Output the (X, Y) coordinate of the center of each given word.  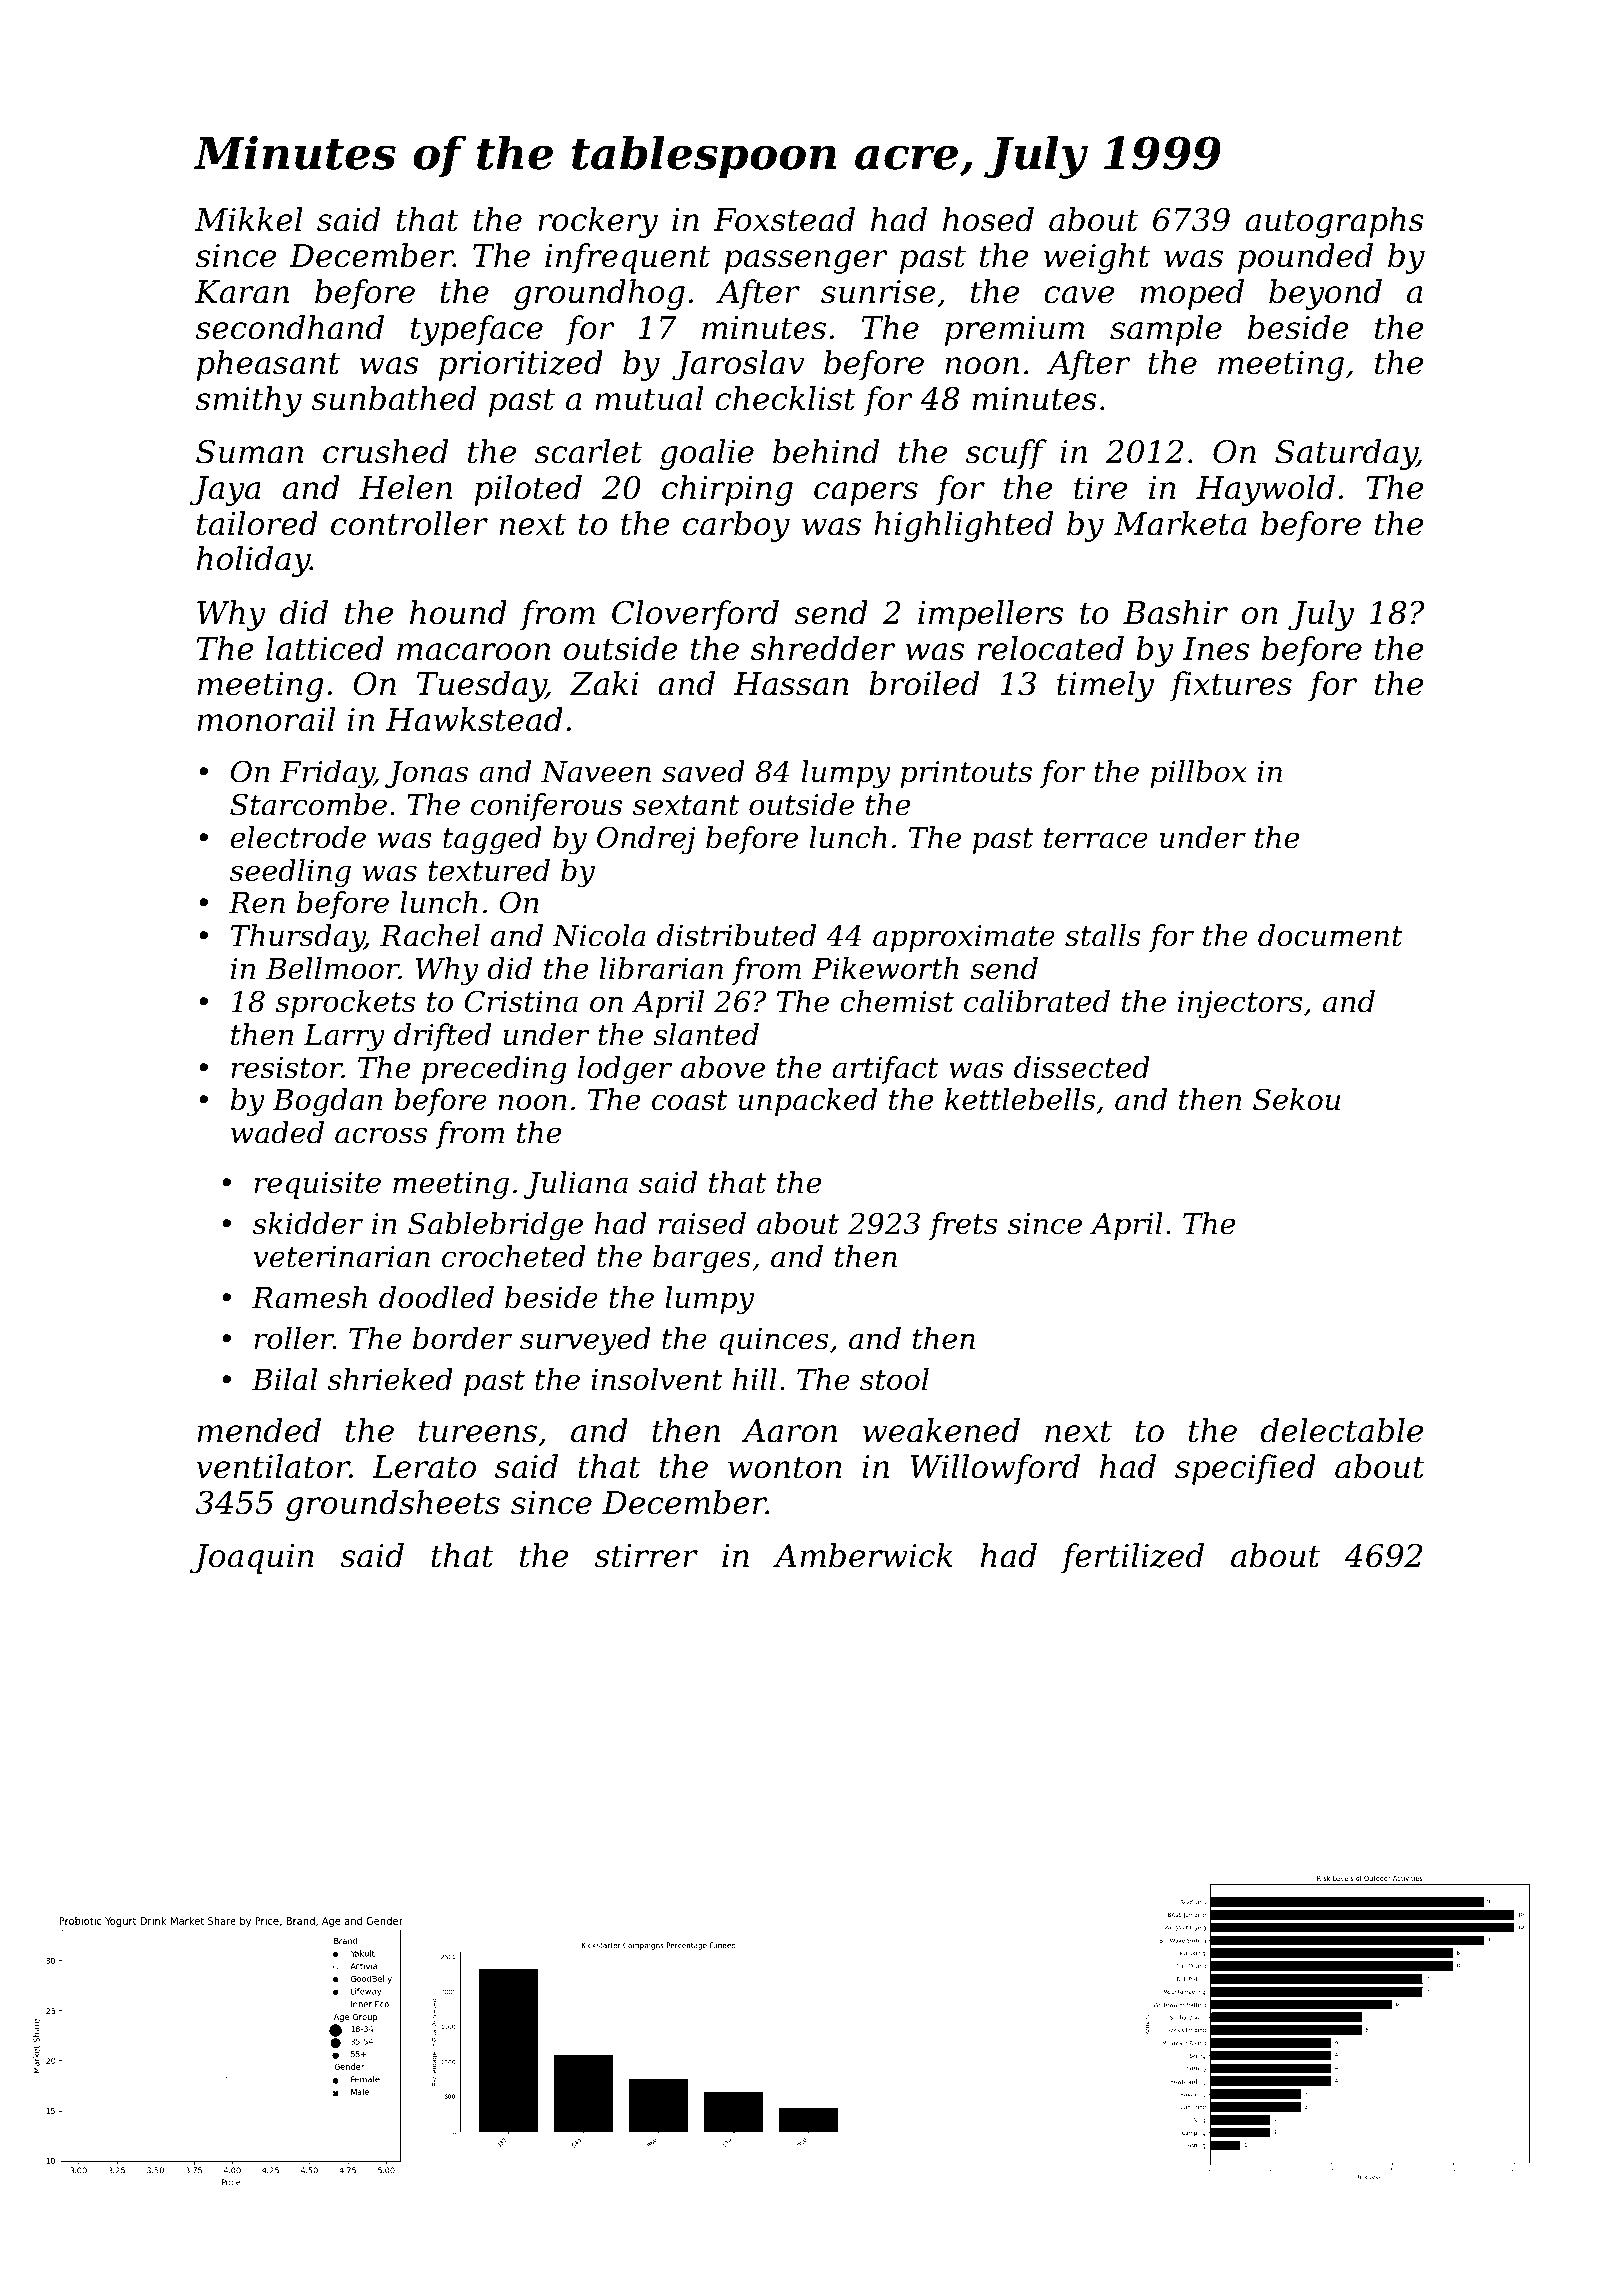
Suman (249, 452)
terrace (1096, 838)
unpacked (808, 1102)
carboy (736, 526)
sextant (686, 805)
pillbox (1198, 774)
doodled (436, 1297)
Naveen (596, 772)
